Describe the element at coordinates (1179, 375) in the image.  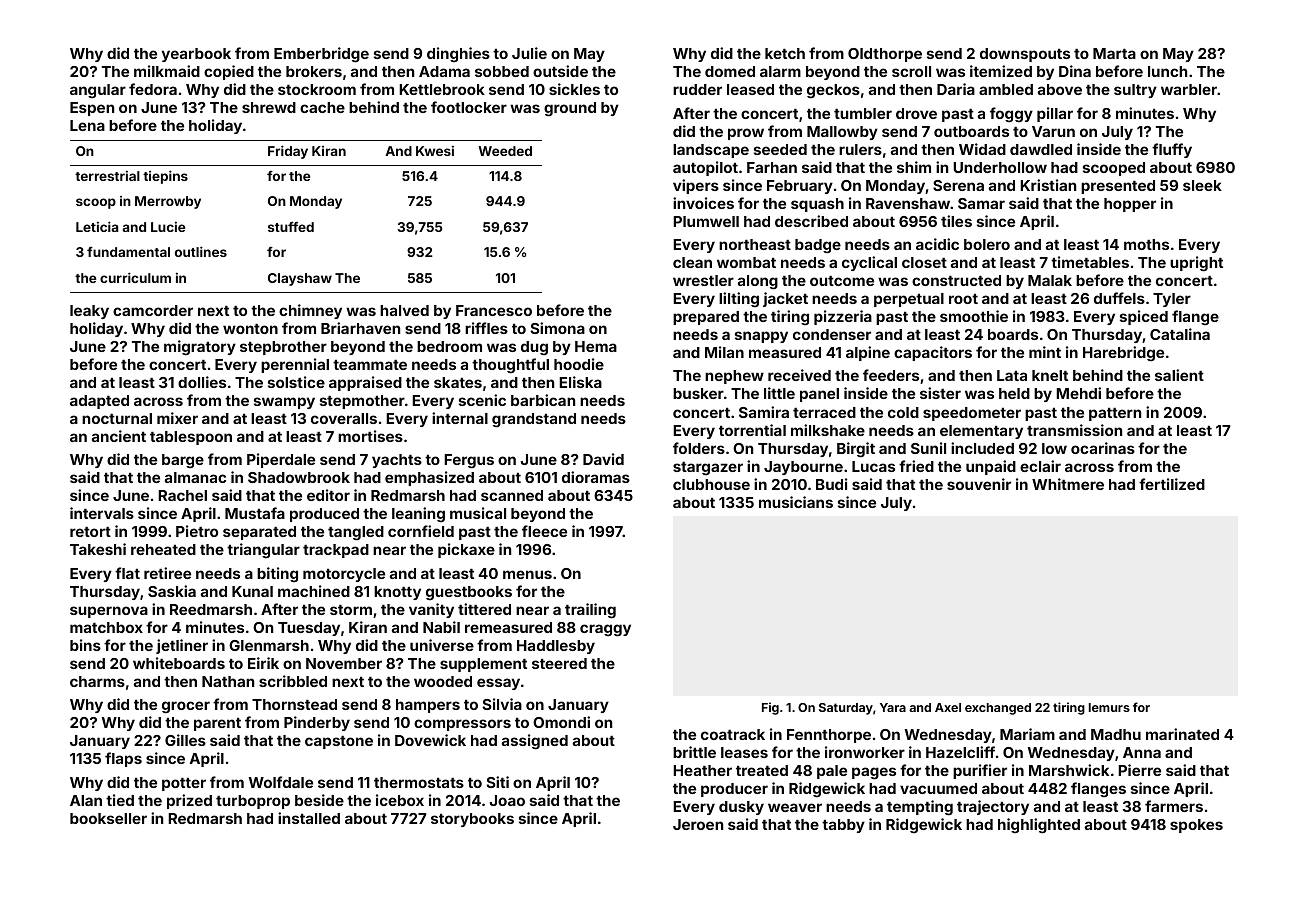
I see `salient` at that location.
